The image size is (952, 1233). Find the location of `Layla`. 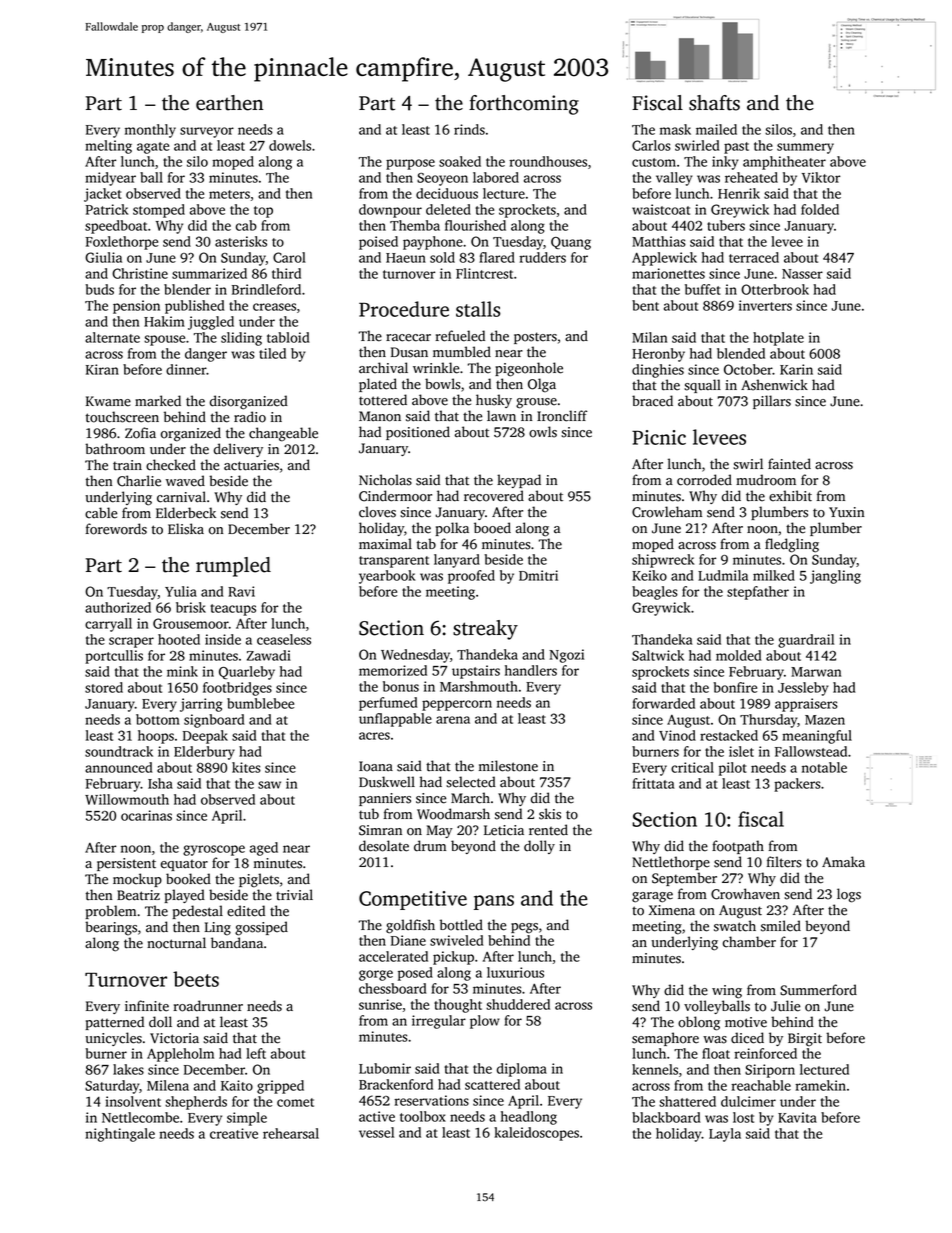

Layla is located at coordinates (725, 1135).
